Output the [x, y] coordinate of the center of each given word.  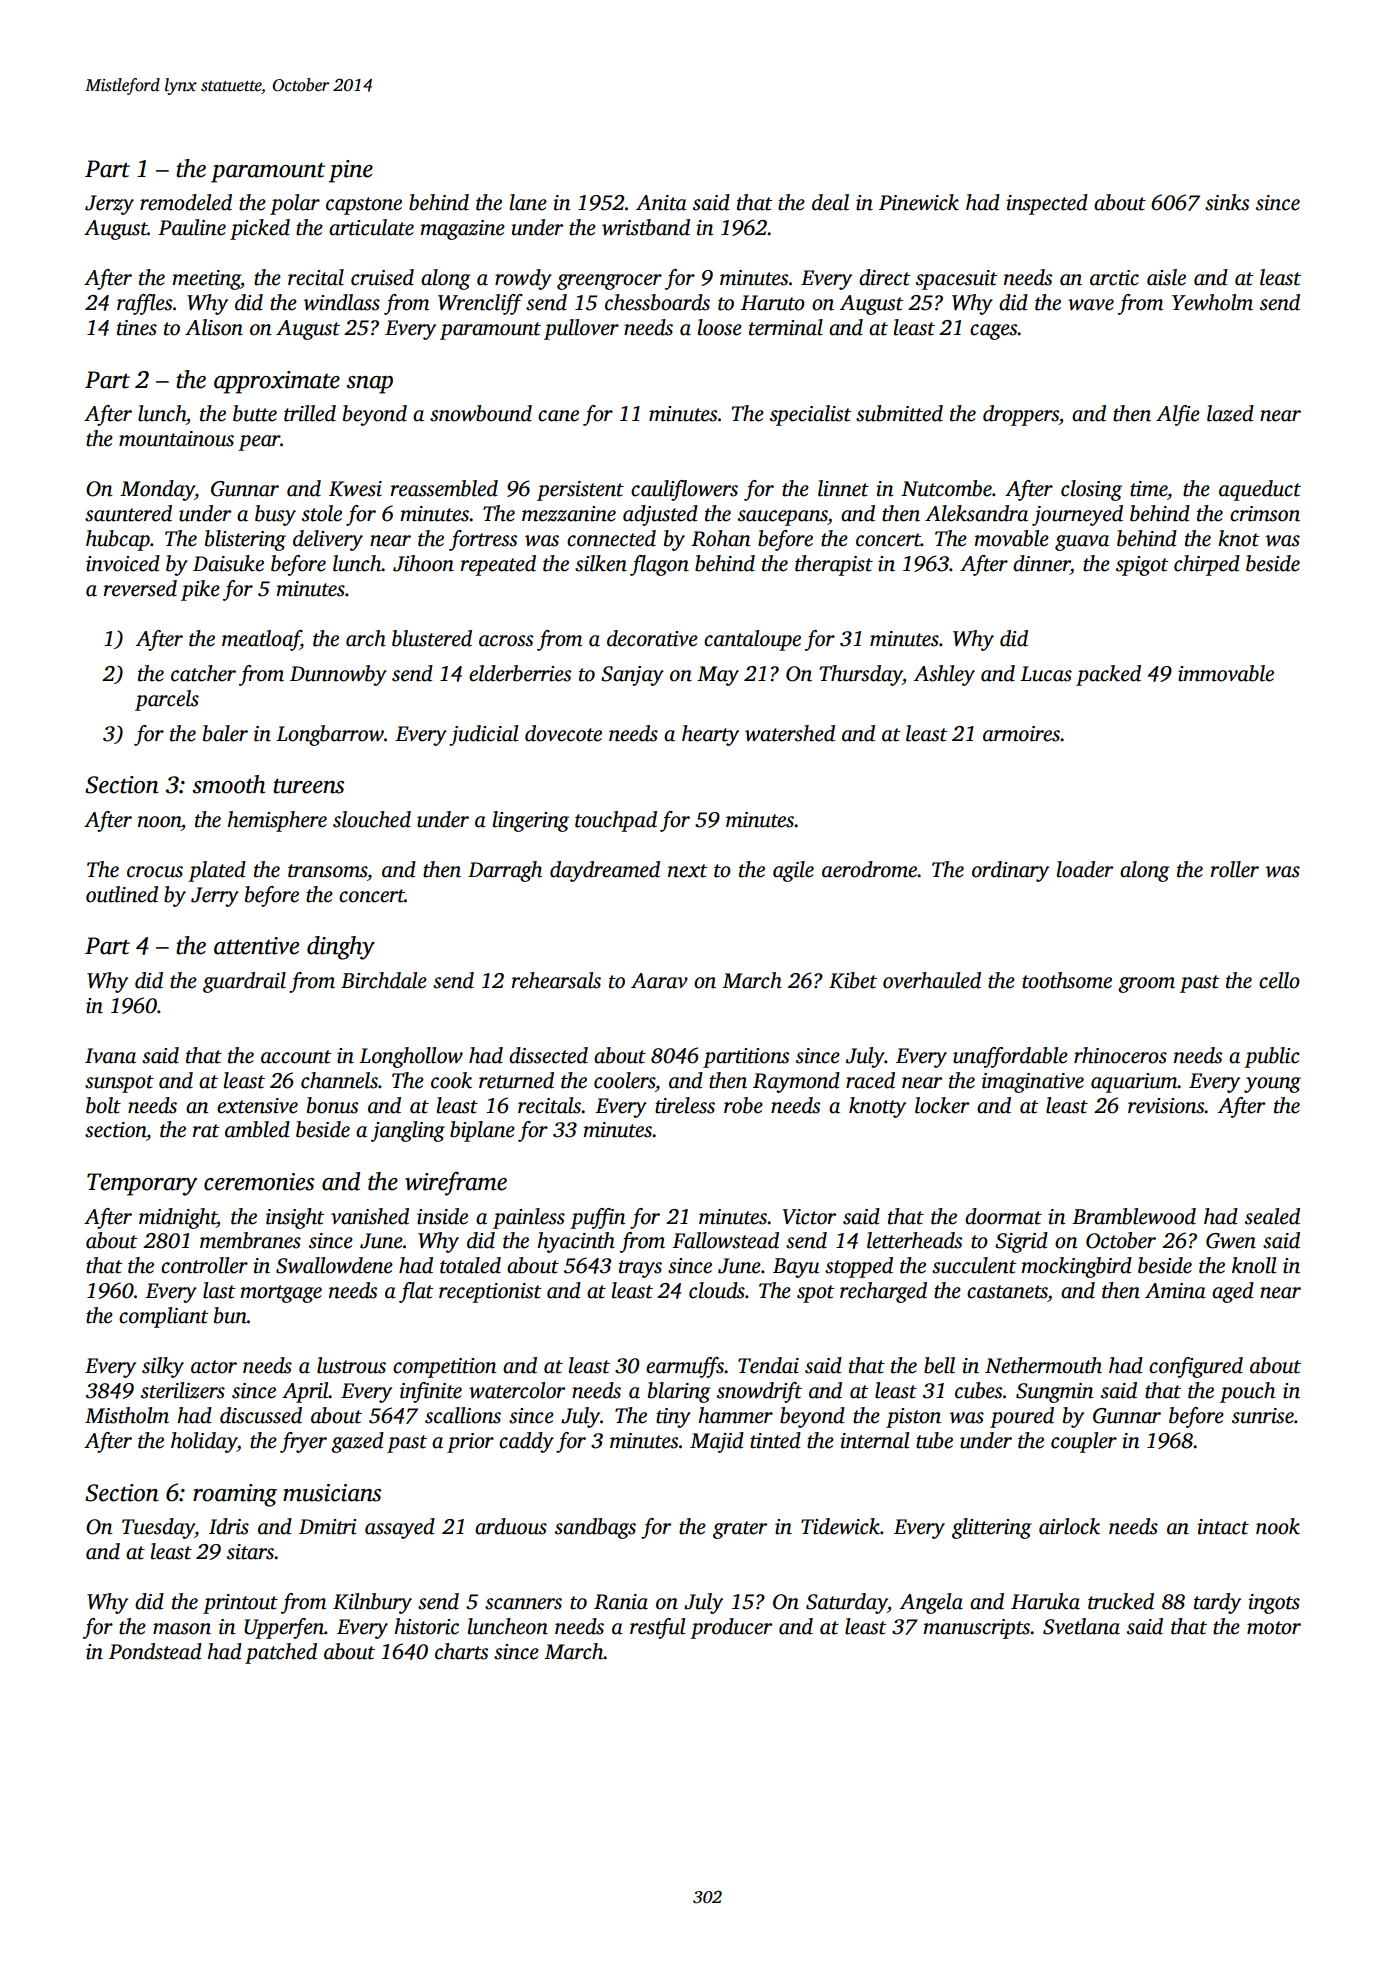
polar [295, 204]
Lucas [1046, 674]
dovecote [563, 733]
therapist [834, 565]
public [1272, 1057]
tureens [308, 786]
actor [214, 1367]
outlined [122, 894]
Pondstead [155, 1651]
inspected [1047, 204]
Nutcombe [946, 488]
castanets [1007, 1292]
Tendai [768, 1365]
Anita [661, 203]
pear [259, 443]
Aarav [659, 981]
